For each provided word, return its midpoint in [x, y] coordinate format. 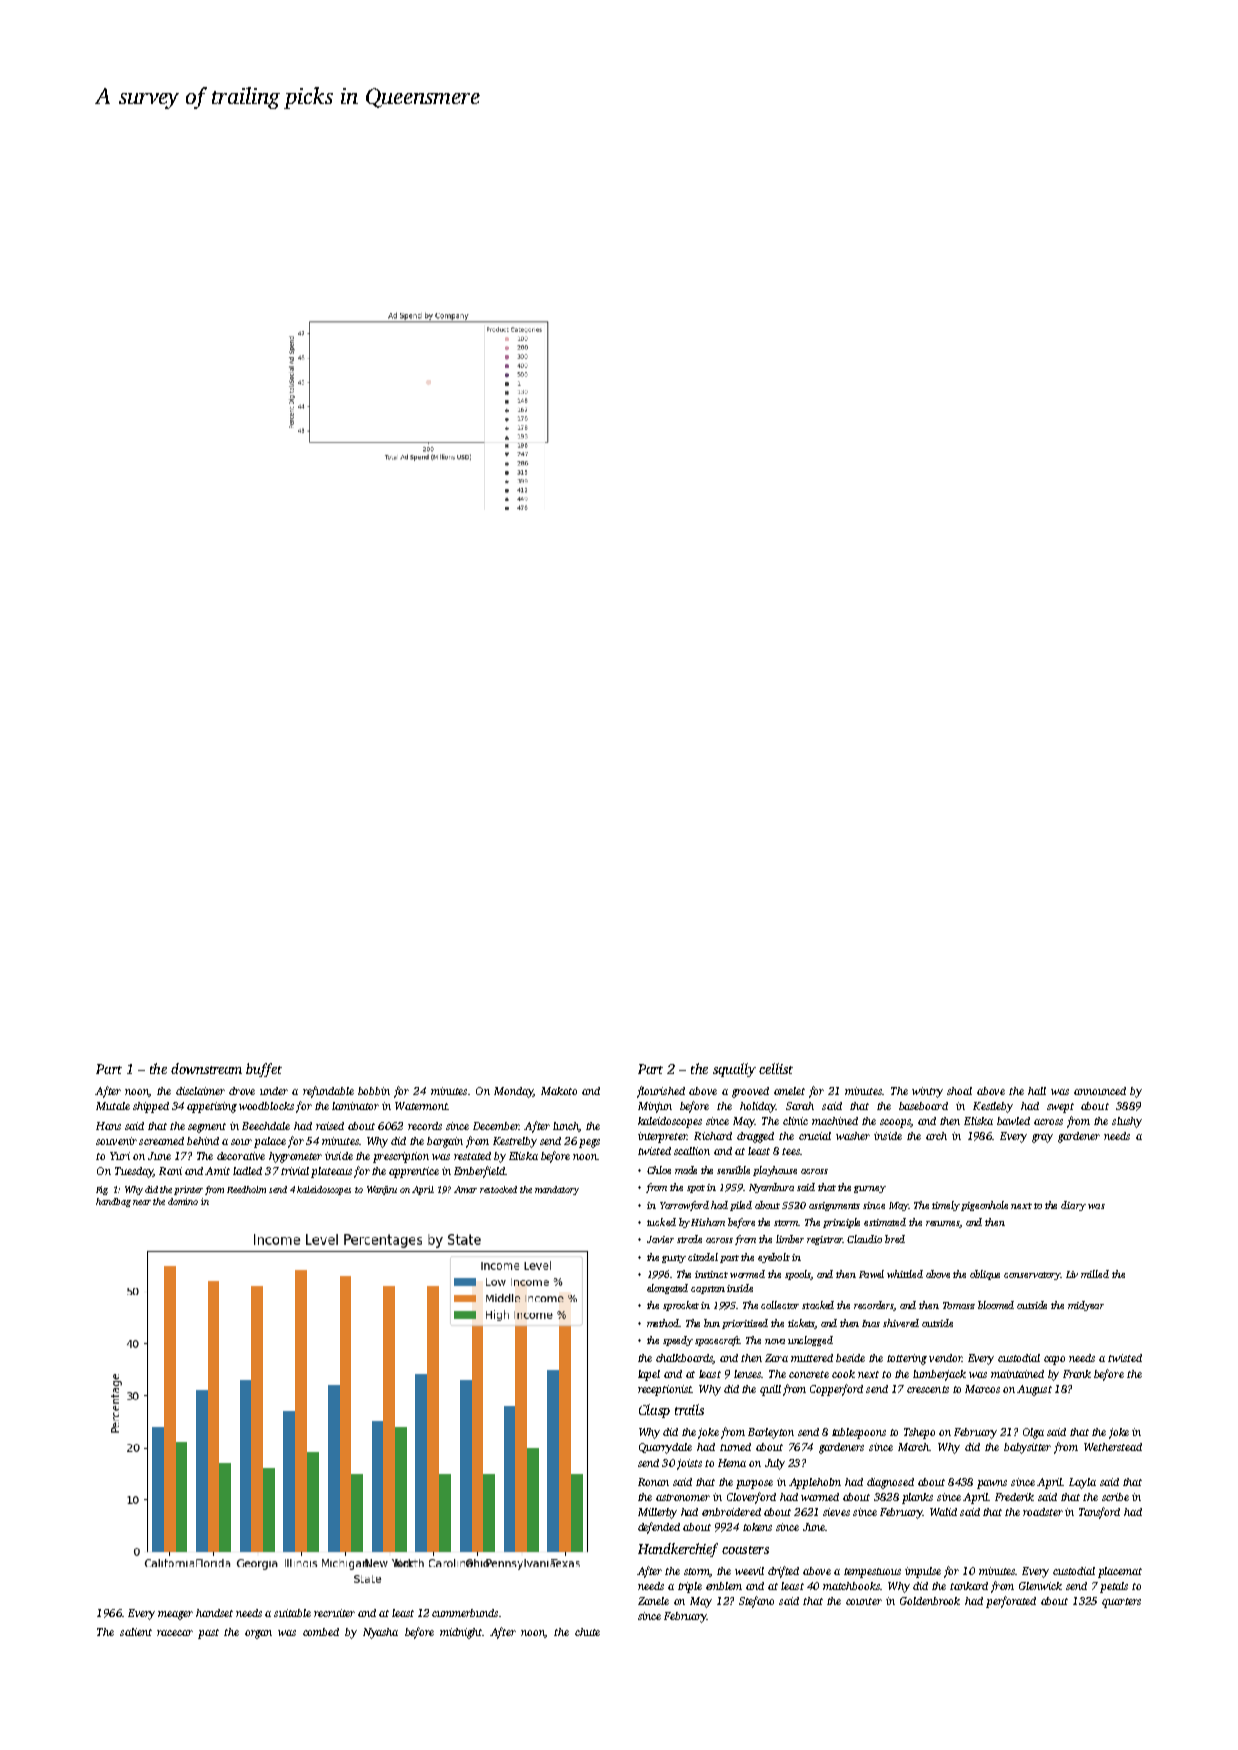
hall [1037, 1091]
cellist [776, 1068]
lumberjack [939, 1375]
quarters [1121, 1603]
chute [587, 1632]
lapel [649, 1375]
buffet [264, 1070]
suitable [292, 1613]
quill [770, 1390]
